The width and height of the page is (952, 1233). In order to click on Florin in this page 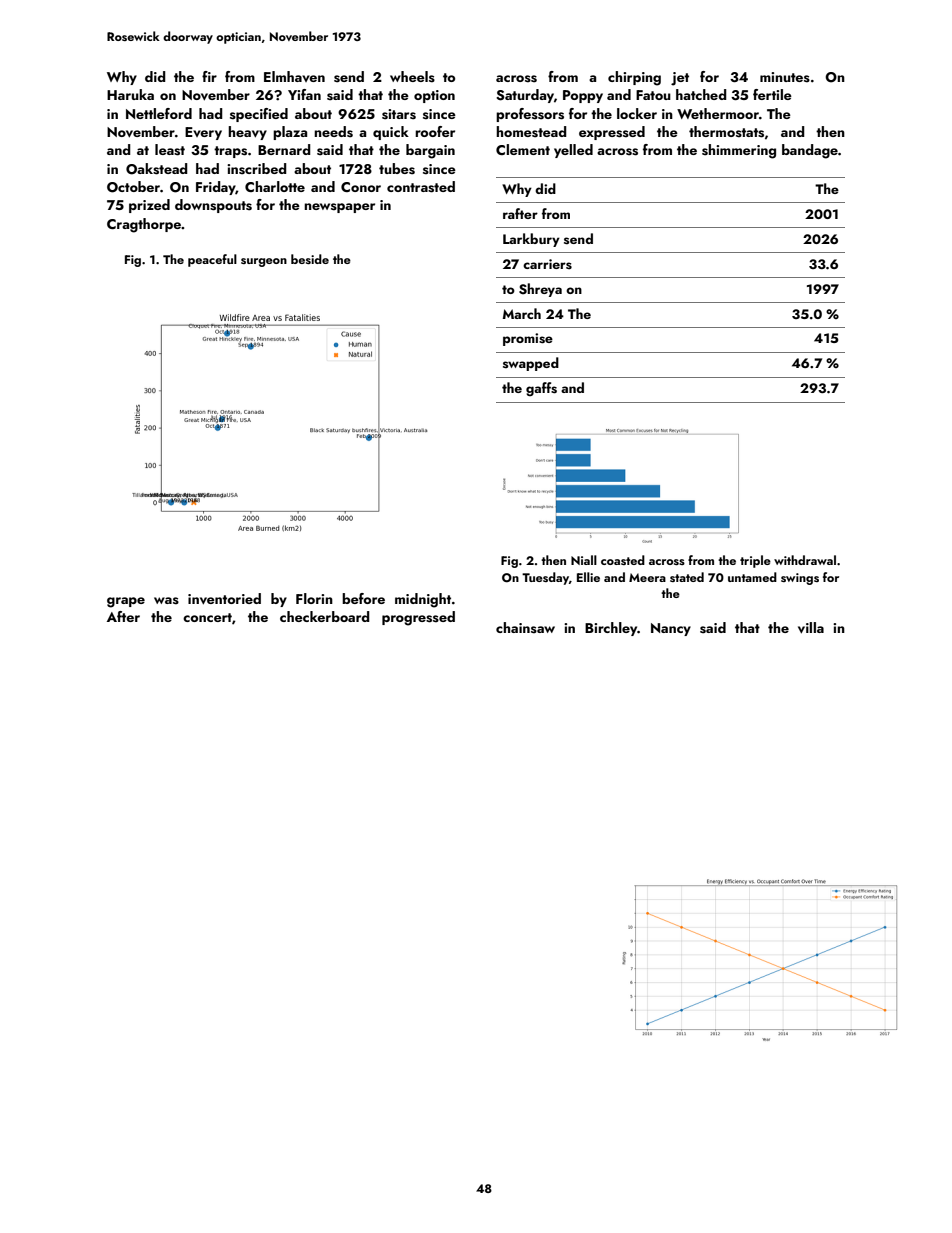, I will do `click(314, 598)`.
